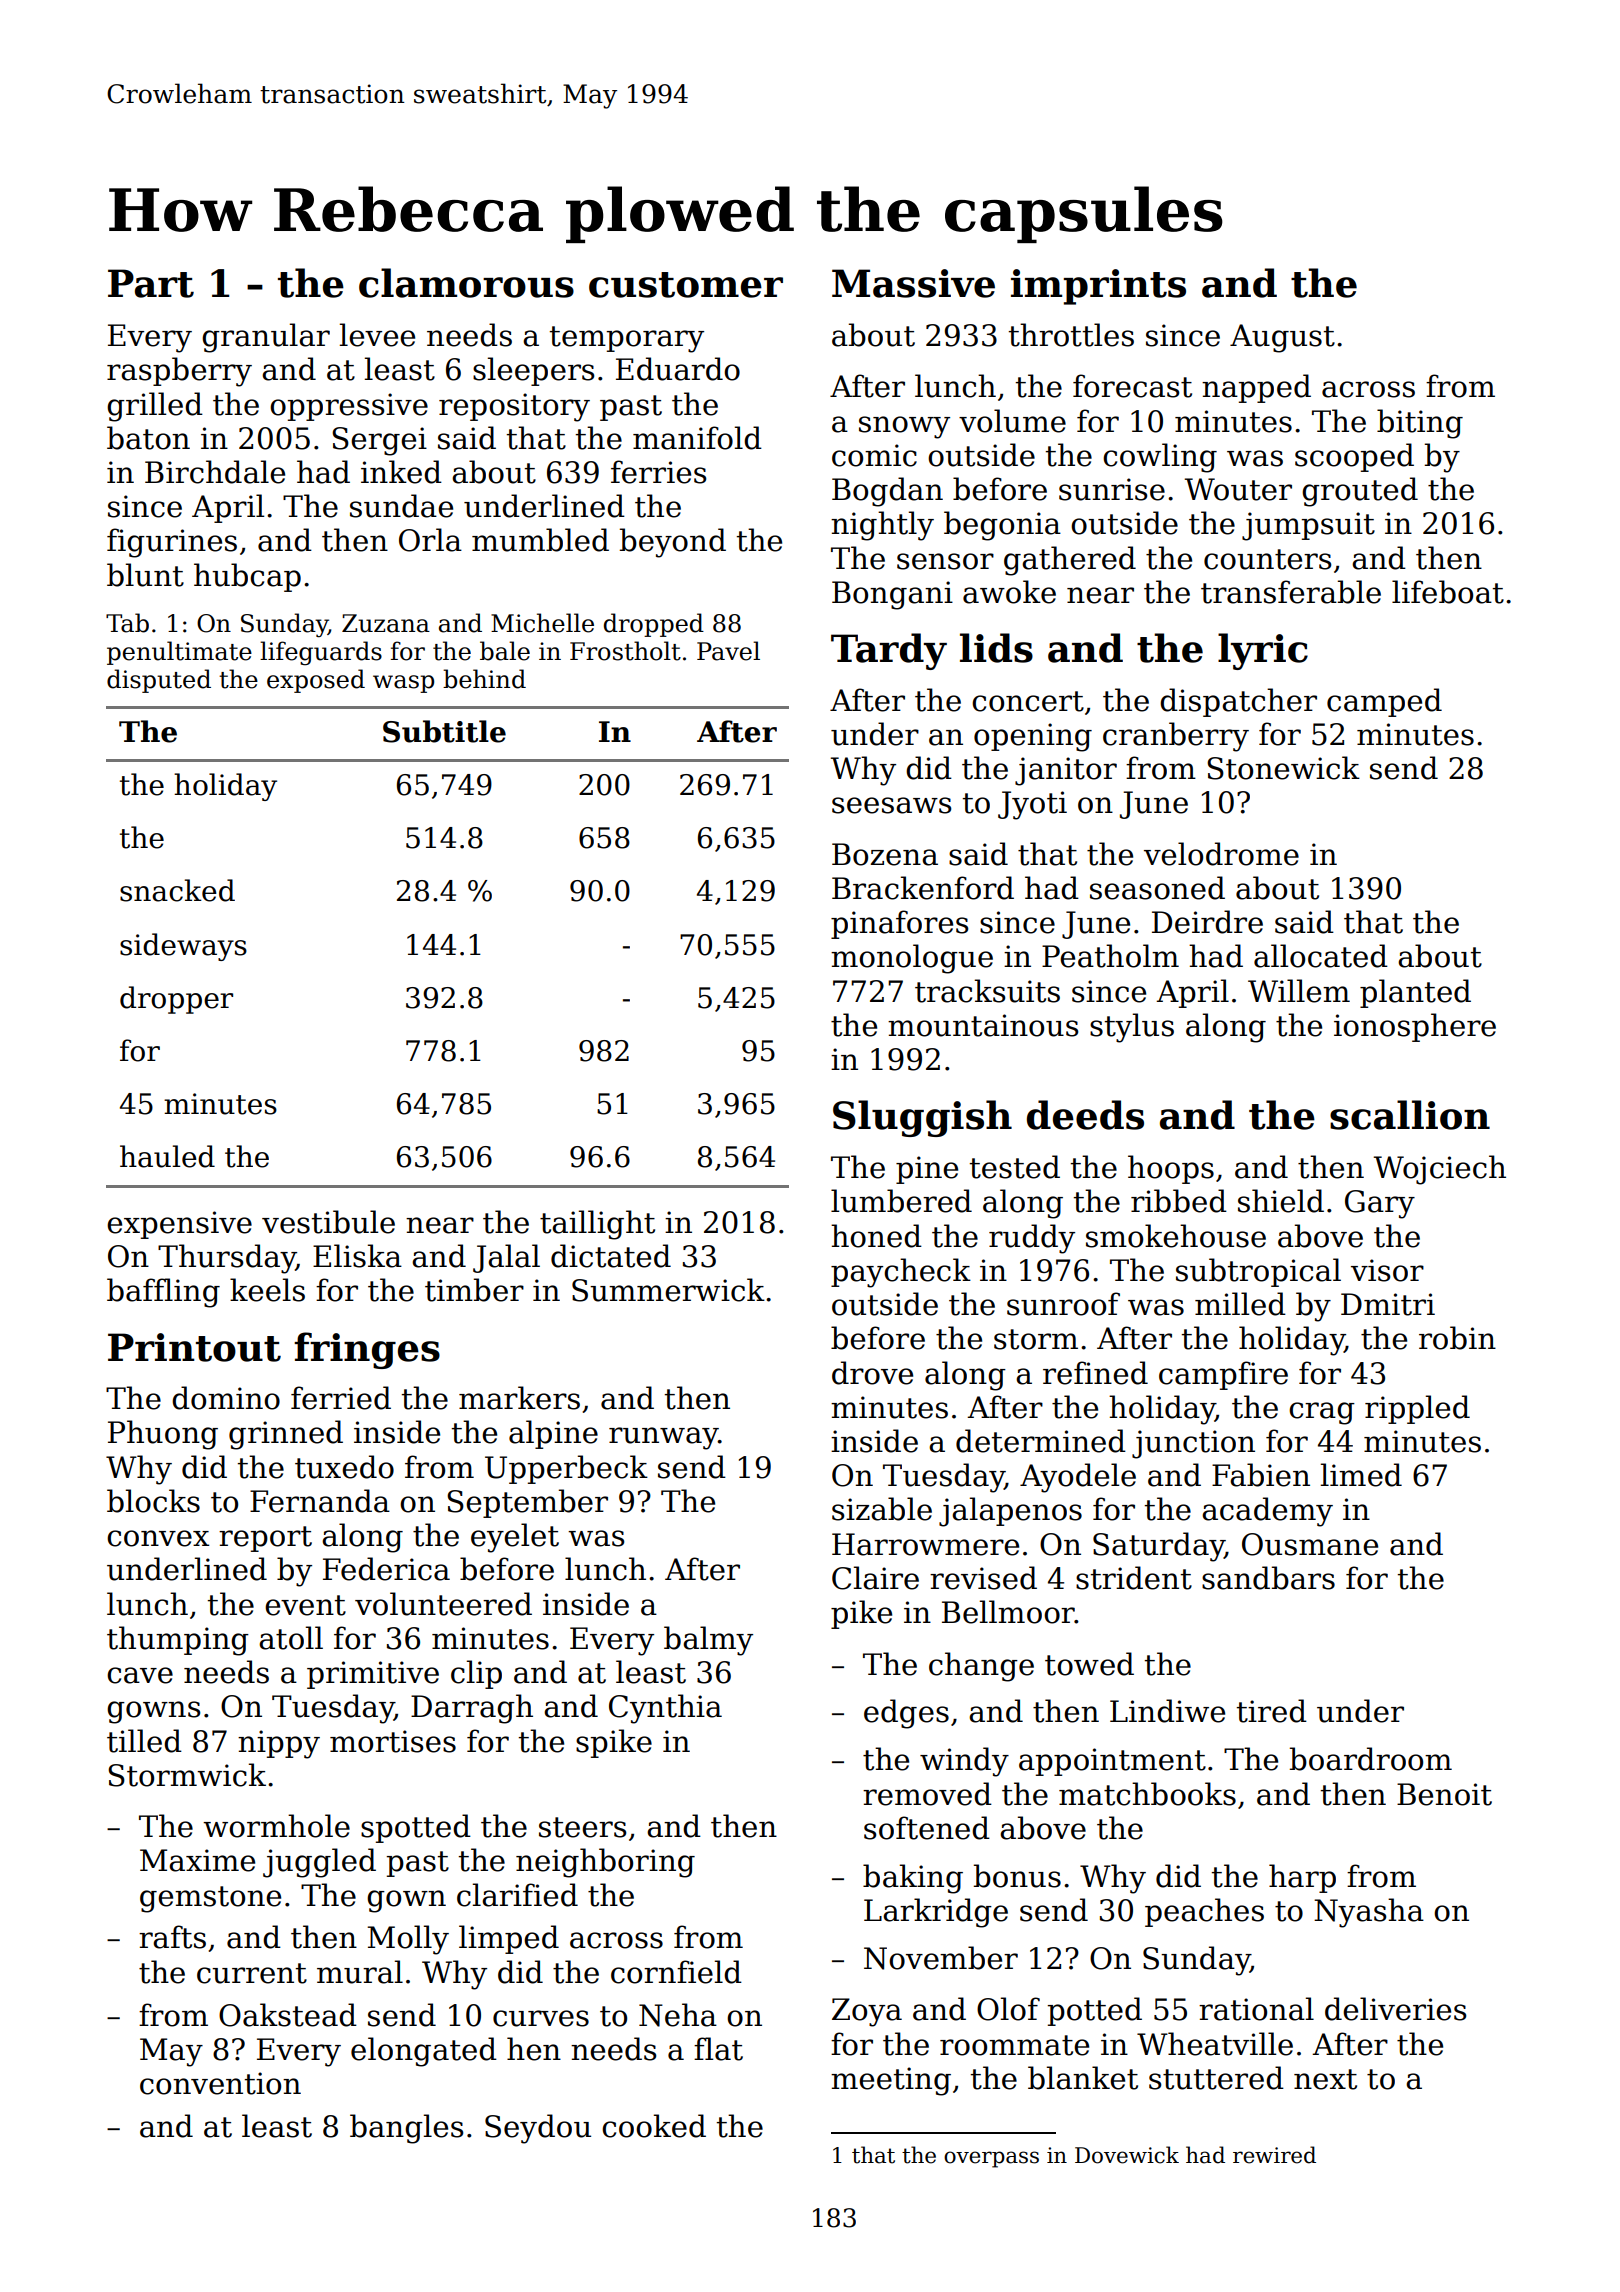 The height and width of the screenshot is (2292, 1620). Describe the element at coordinates (444, 731) in the screenshot. I see `Subtitle` at that location.
